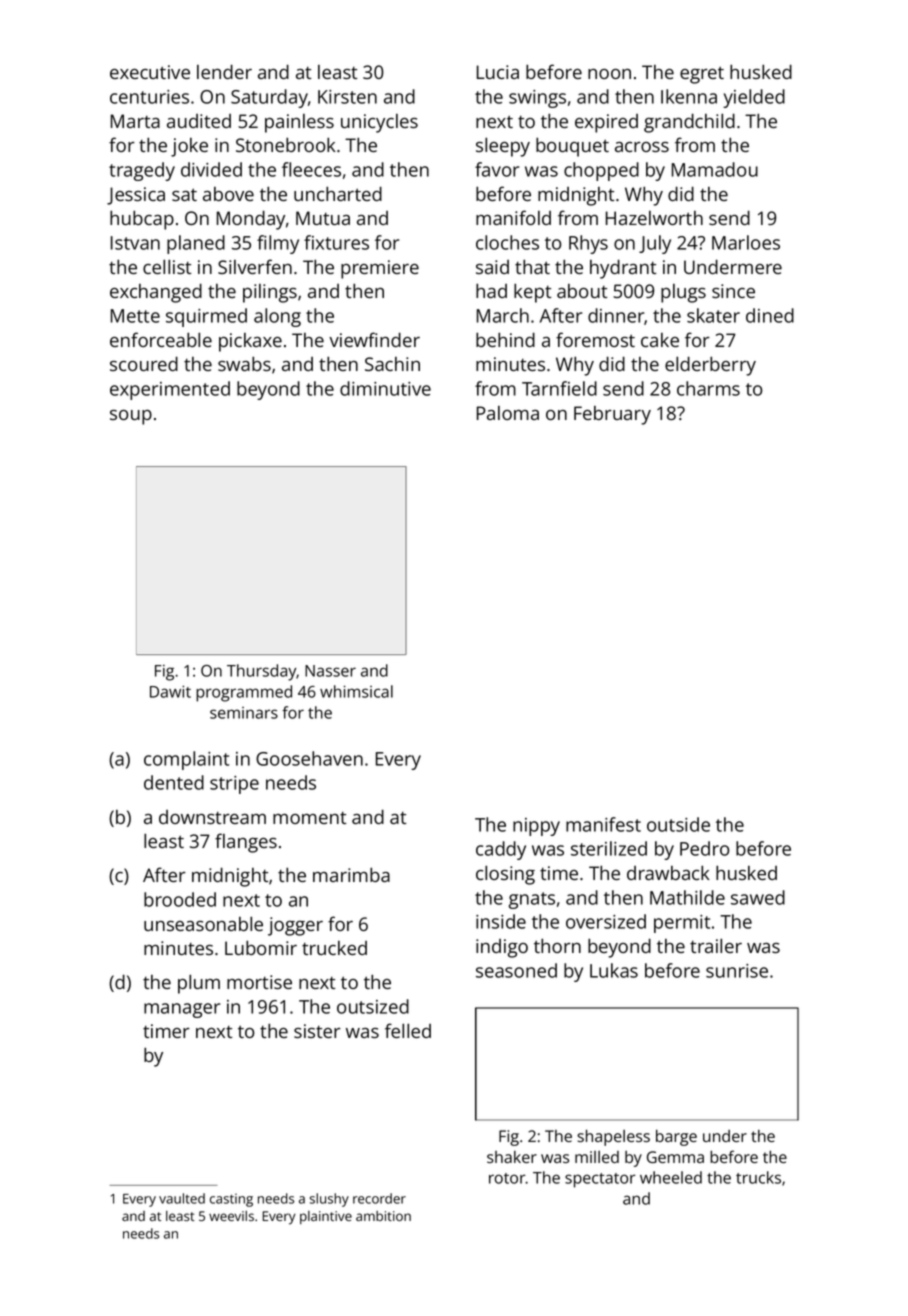 This screenshot has height=1316, width=908. I want to click on ambition, so click(383, 1216).
